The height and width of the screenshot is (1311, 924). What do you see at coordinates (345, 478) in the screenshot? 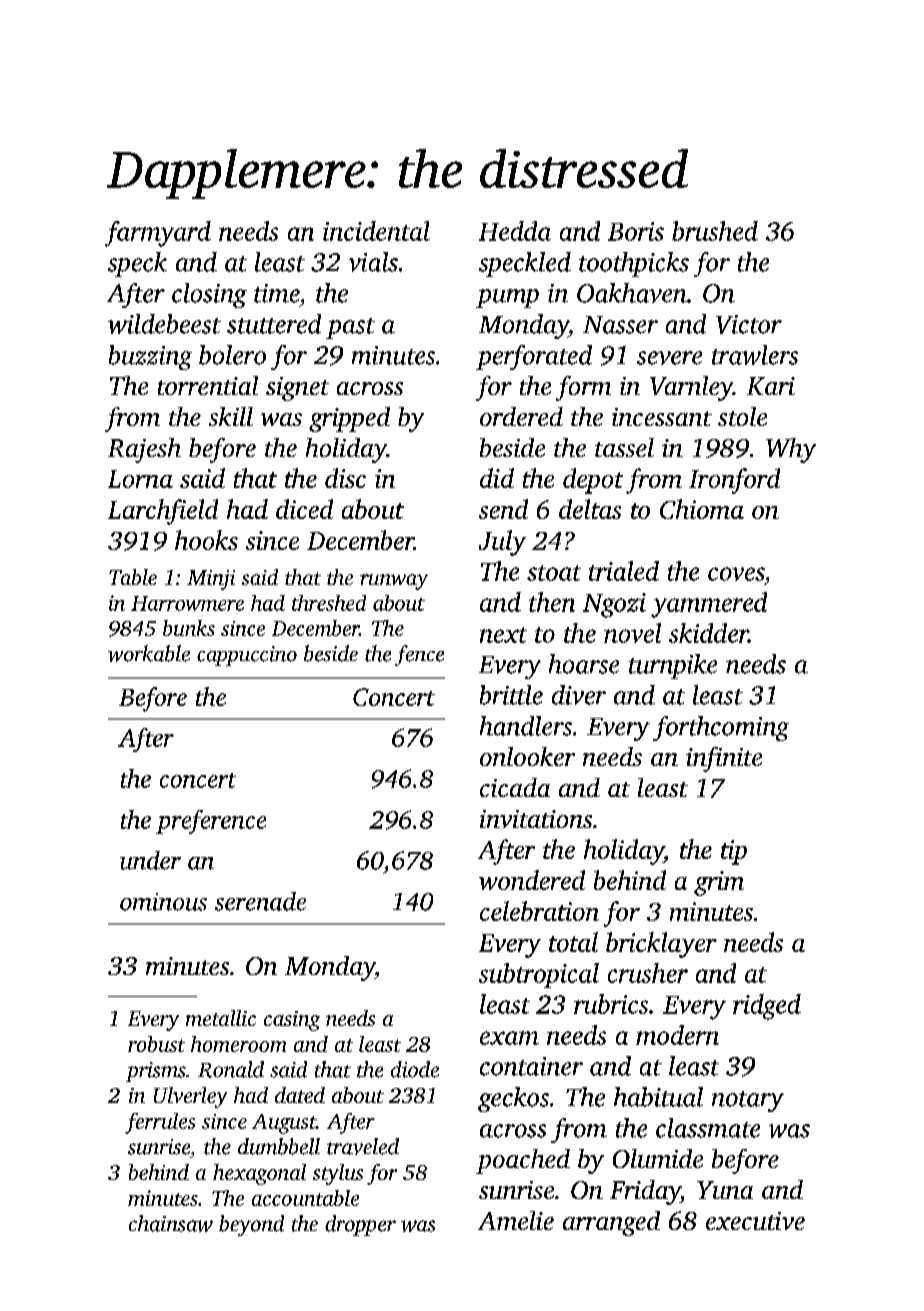
I see `disc` at bounding box center [345, 478].
